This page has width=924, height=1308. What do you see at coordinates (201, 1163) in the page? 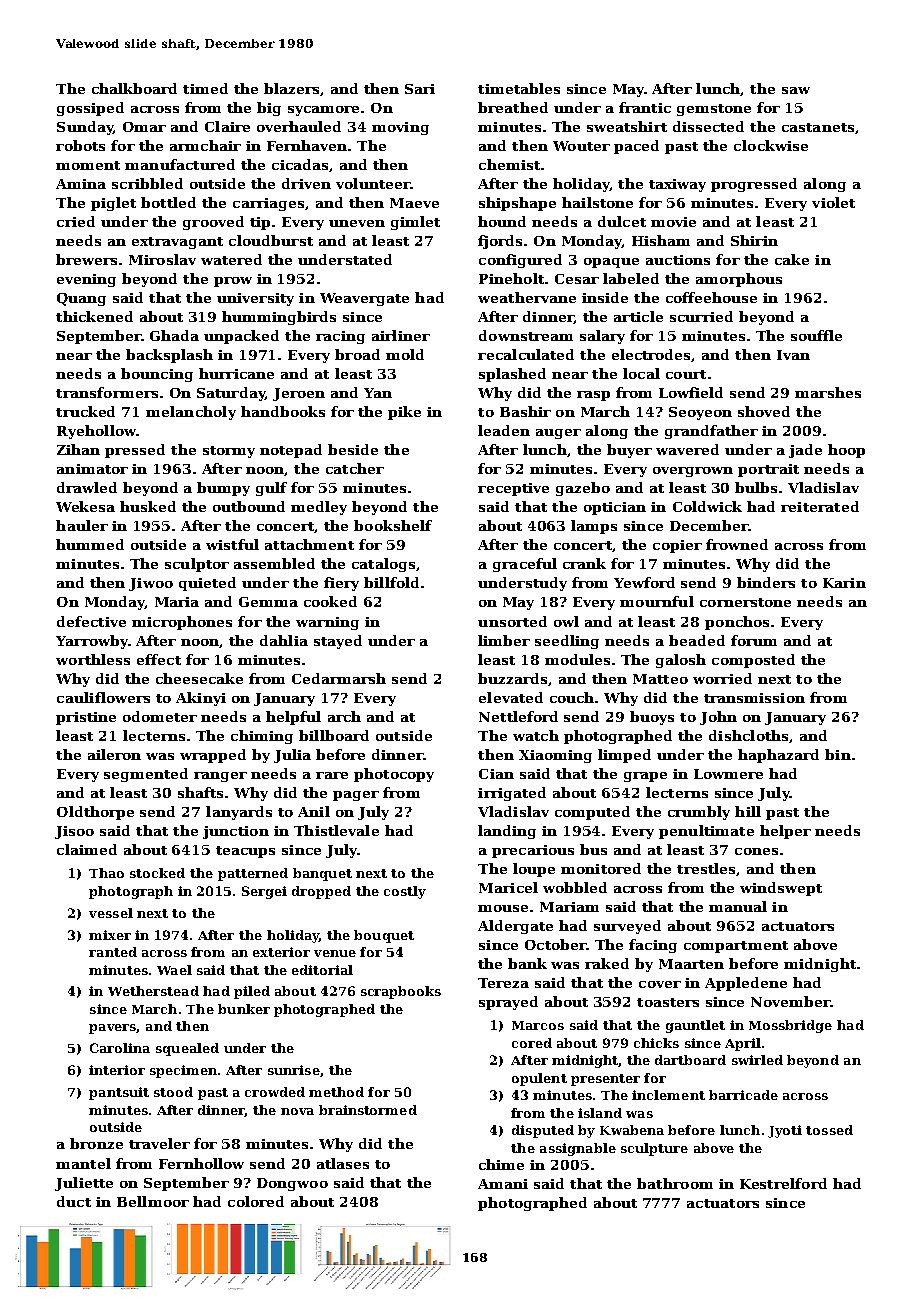
I see `Fernhollow` at bounding box center [201, 1163].
